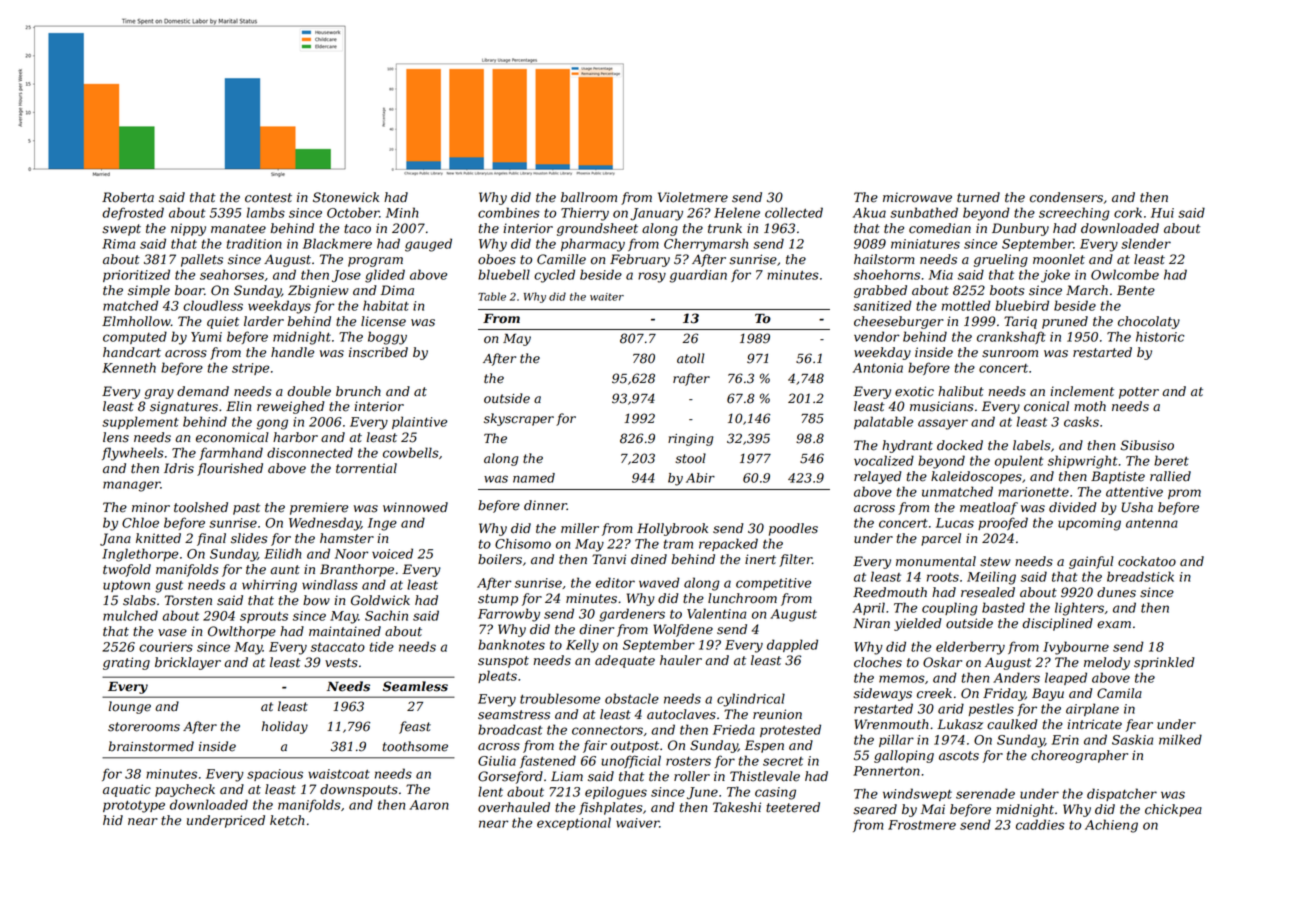 The height and width of the image is (924, 1308). I want to click on pillar, so click(896, 740).
